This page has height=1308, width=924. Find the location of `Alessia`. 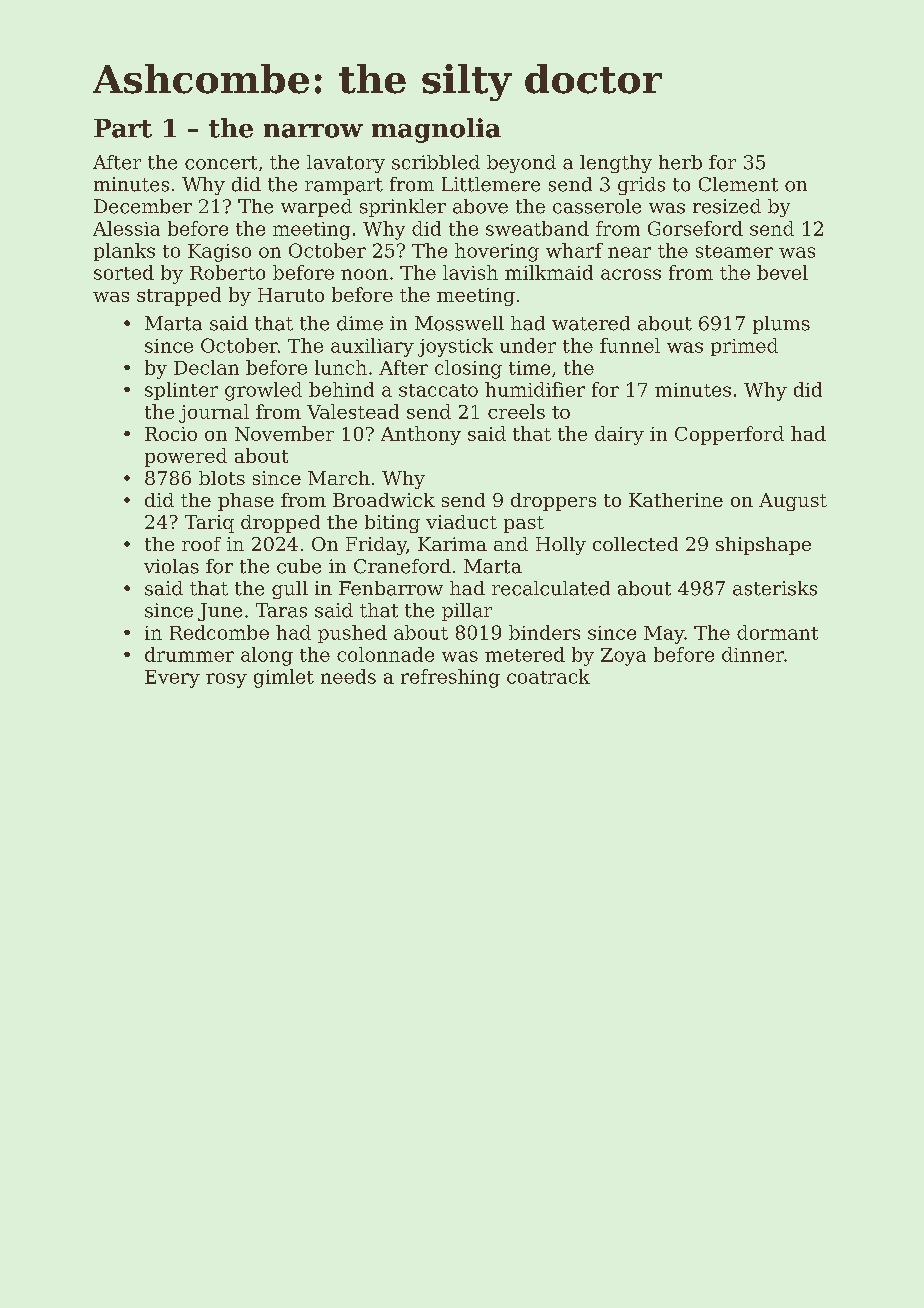

Alessia is located at coordinates (126, 228).
